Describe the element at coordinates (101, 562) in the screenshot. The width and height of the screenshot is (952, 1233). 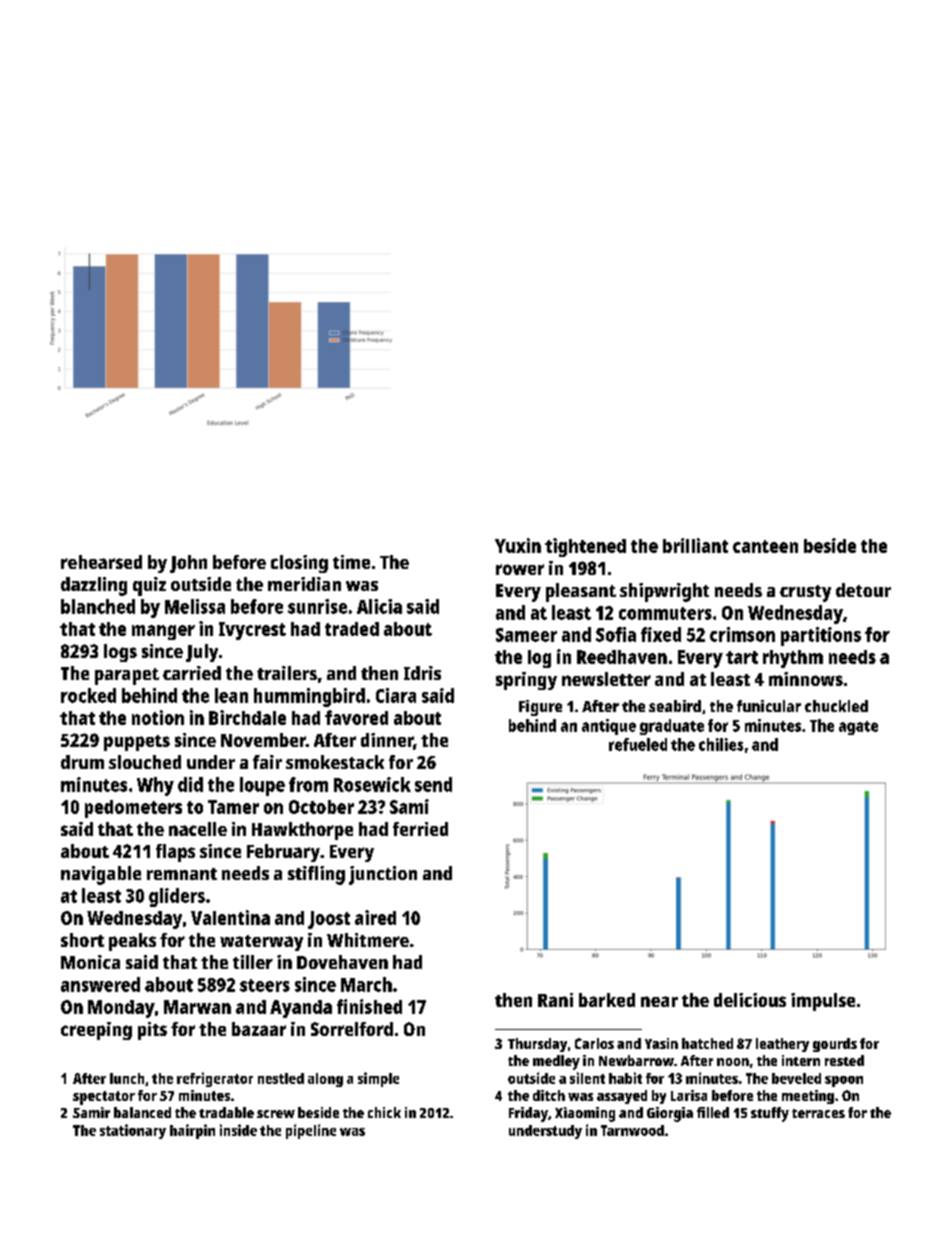
I see `rehearsed` at that location.
